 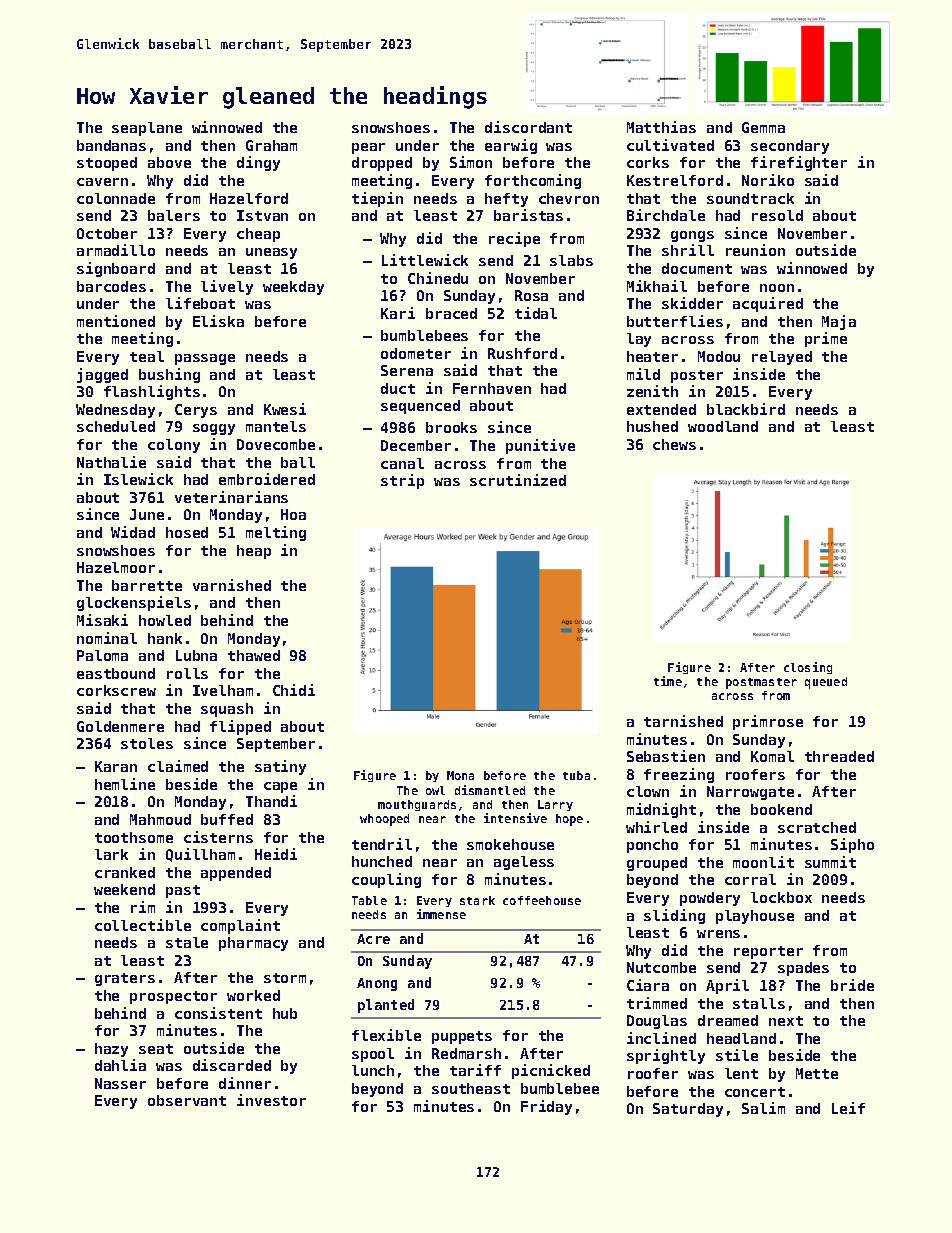 I want to click on blackbird, so click(x=746, y=409).
